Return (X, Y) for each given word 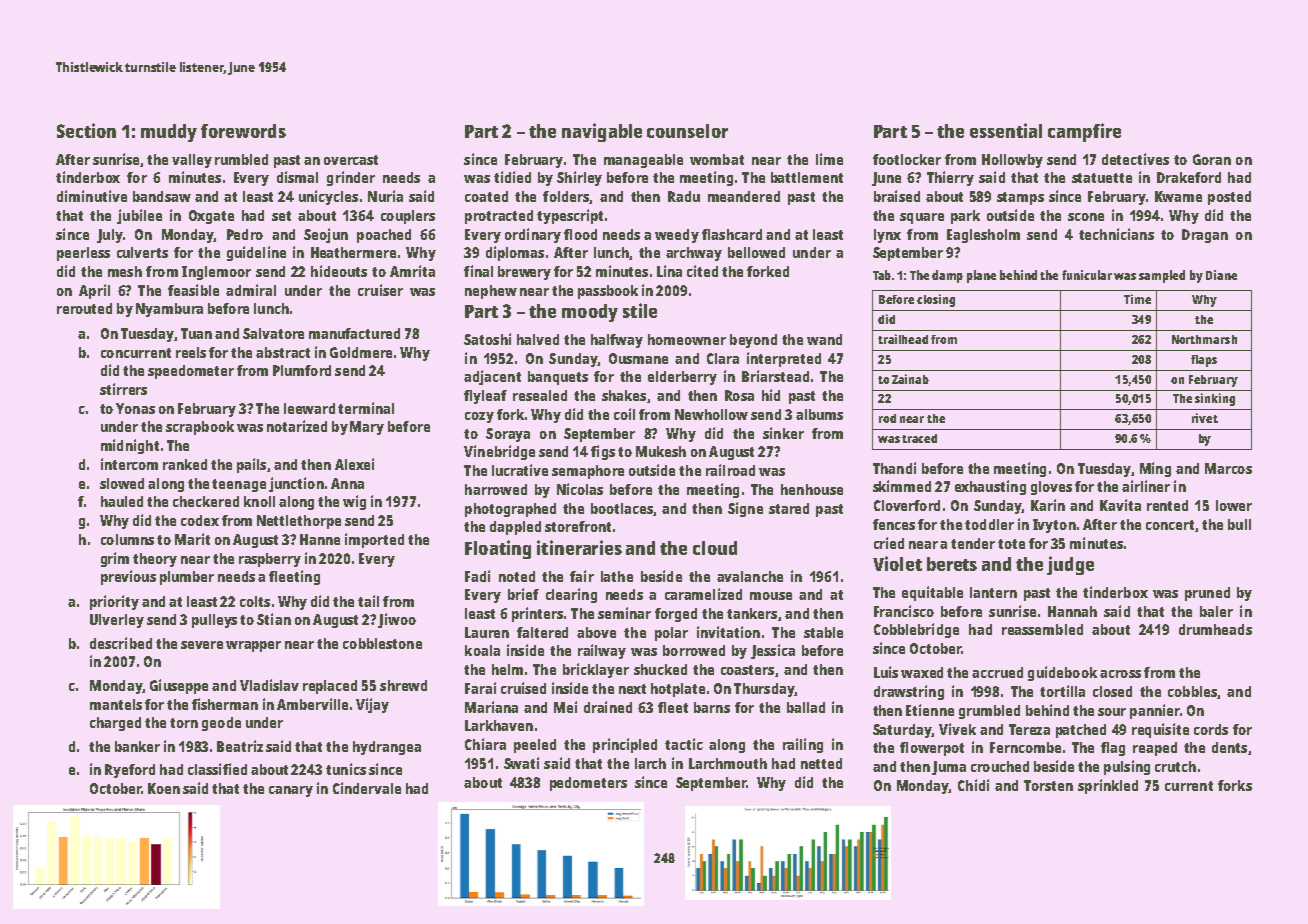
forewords (243, 131)
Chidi (973, 785)
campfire (1084, 132)
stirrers (123, 389)
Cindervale (367, 788)
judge (1070, 565)
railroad (730, 470)
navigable (602, 132)
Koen (164, 788)
